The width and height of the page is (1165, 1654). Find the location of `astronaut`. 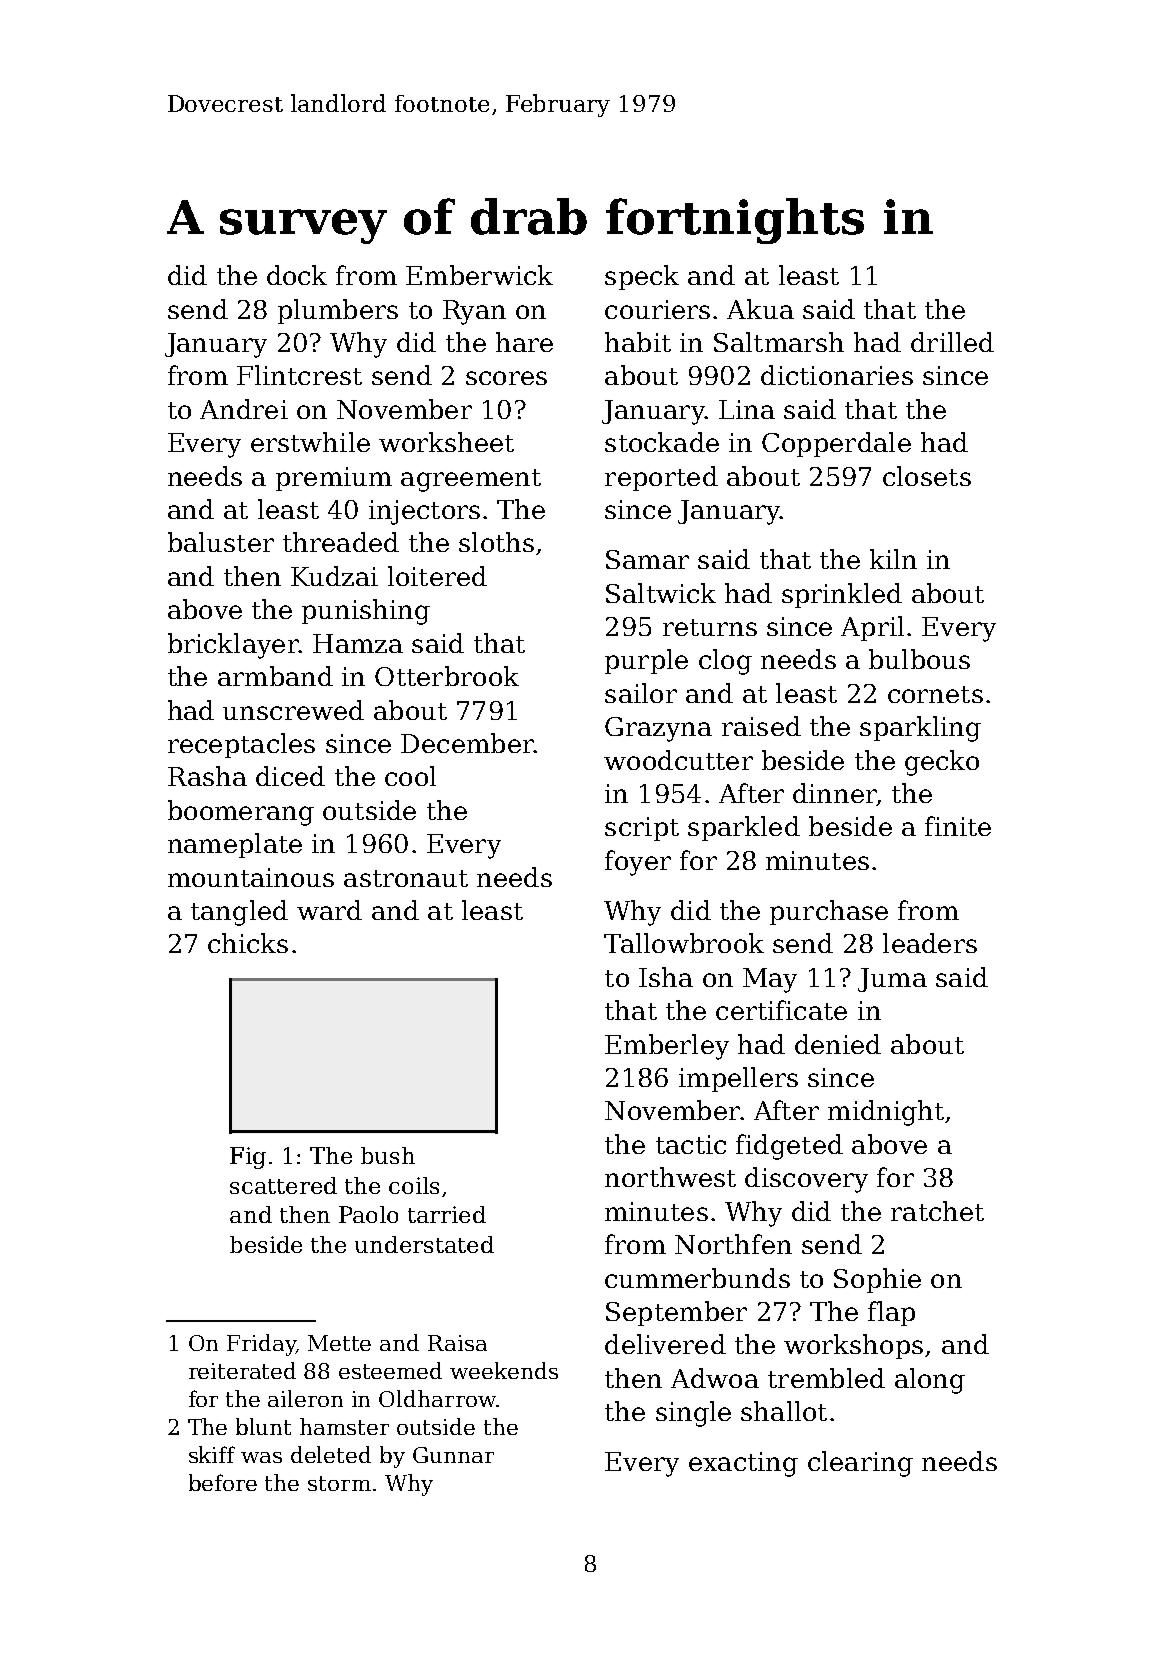

astronaut is located at coordinates (406, 878).
